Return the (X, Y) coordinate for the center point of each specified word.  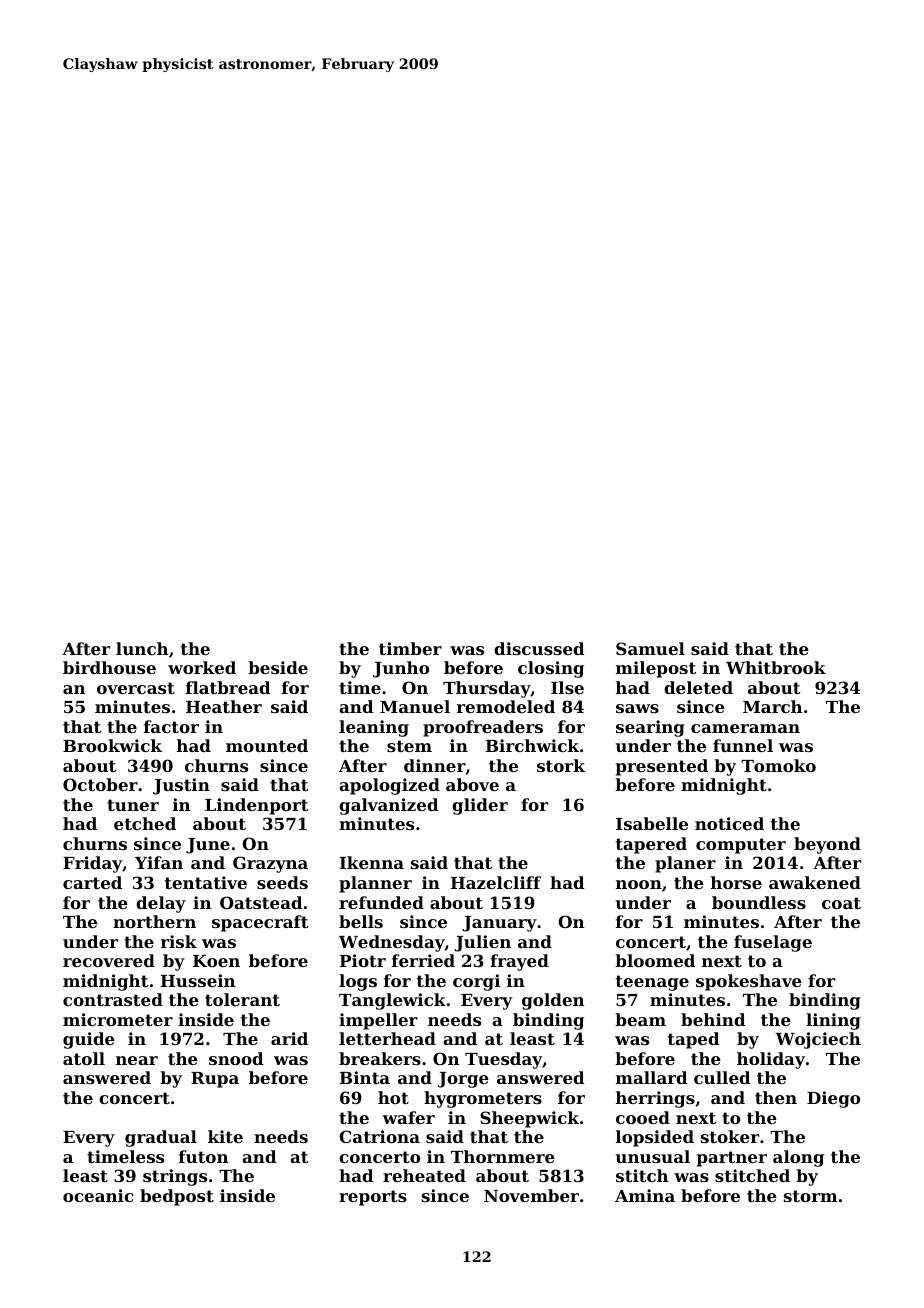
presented (662, 767)
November (531, 1195)
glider (480, 806)
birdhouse (109, 667)
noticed (729, 823)
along (798, 1158)
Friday (92, 864)
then (776, 1097)
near (137, 1060)
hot (393, 1097)
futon (203, 1156)
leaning (374, 728)
